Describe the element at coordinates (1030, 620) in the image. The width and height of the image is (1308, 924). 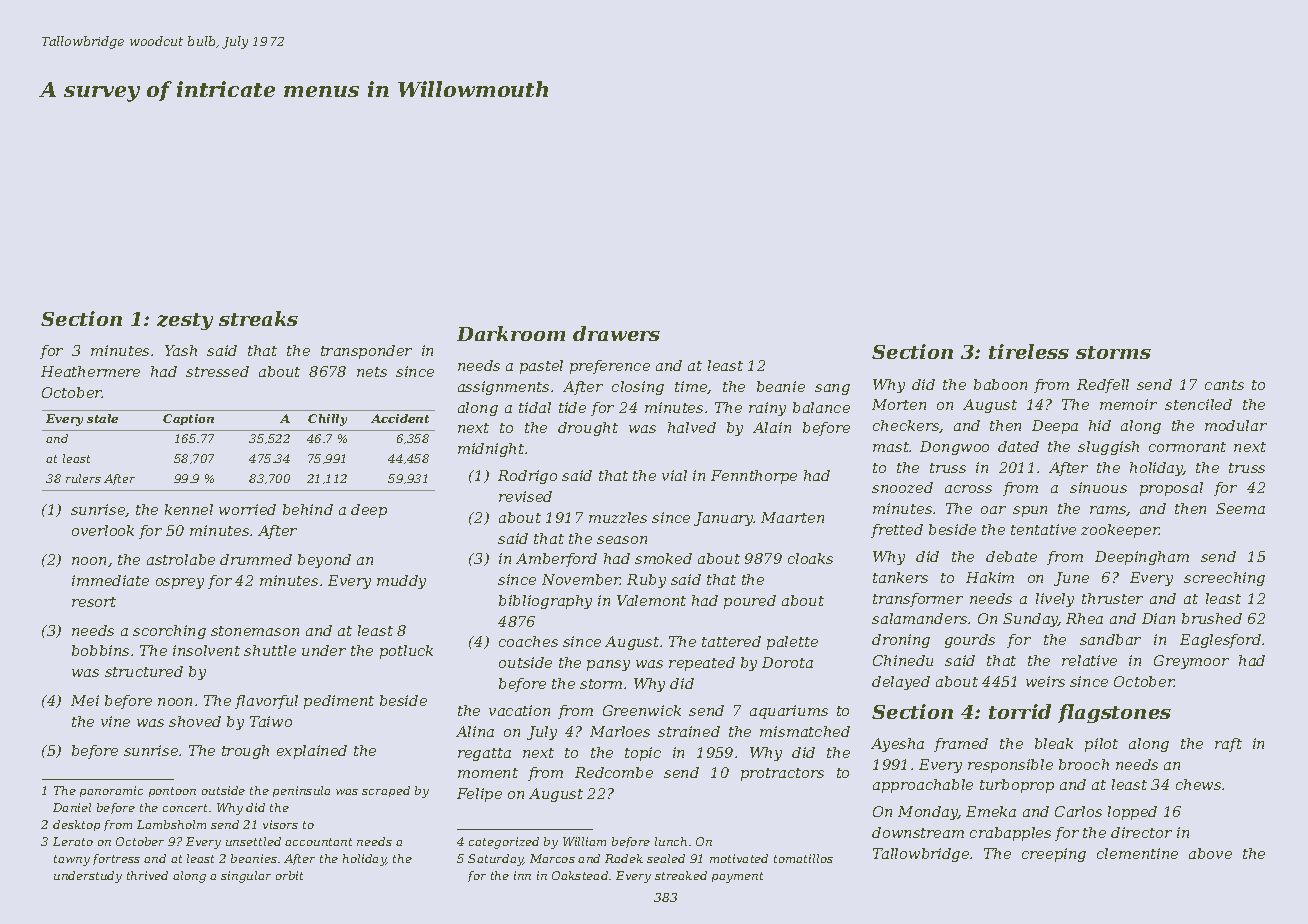
I see `Sunday` at that location.
